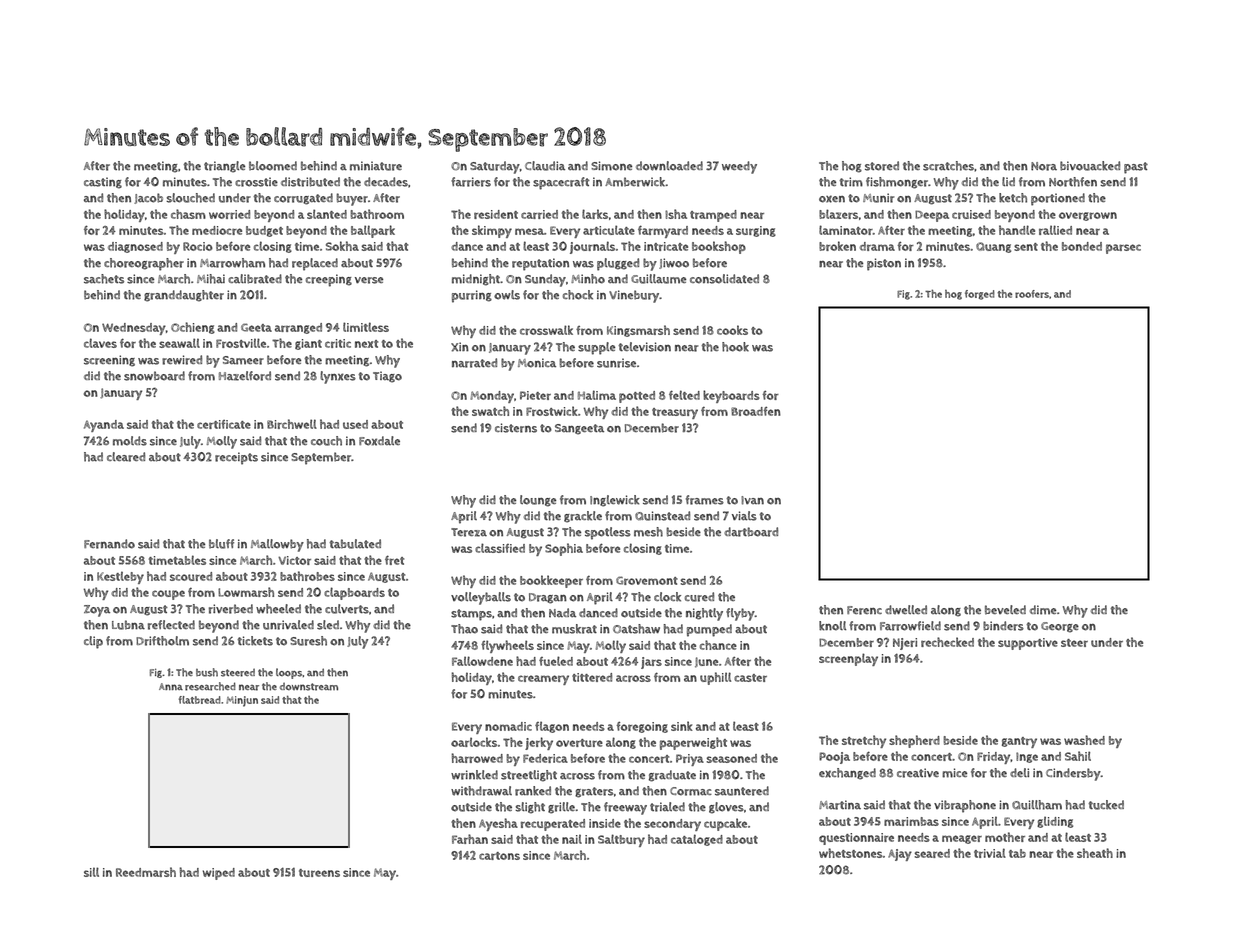 This document has width=1233, height=952. What do you see at coordinates (1123, 249) in the document?
I see `parsec` at bounding box center [1123, 249].
